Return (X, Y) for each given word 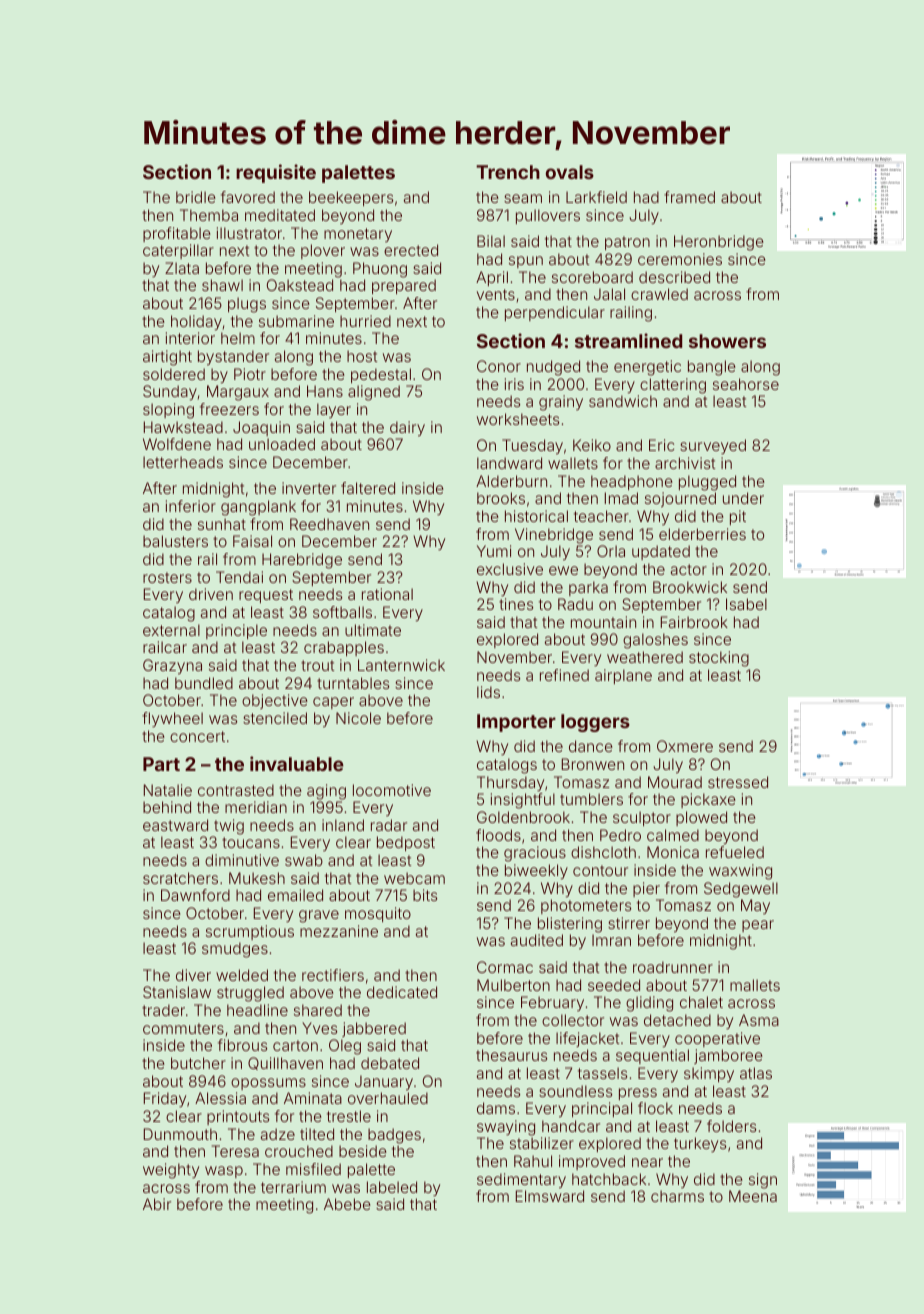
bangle (712, 368)
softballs (342, 612)
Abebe (347, 1204)
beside (363, 1151)
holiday (196, 323)
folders (731, 1126)
